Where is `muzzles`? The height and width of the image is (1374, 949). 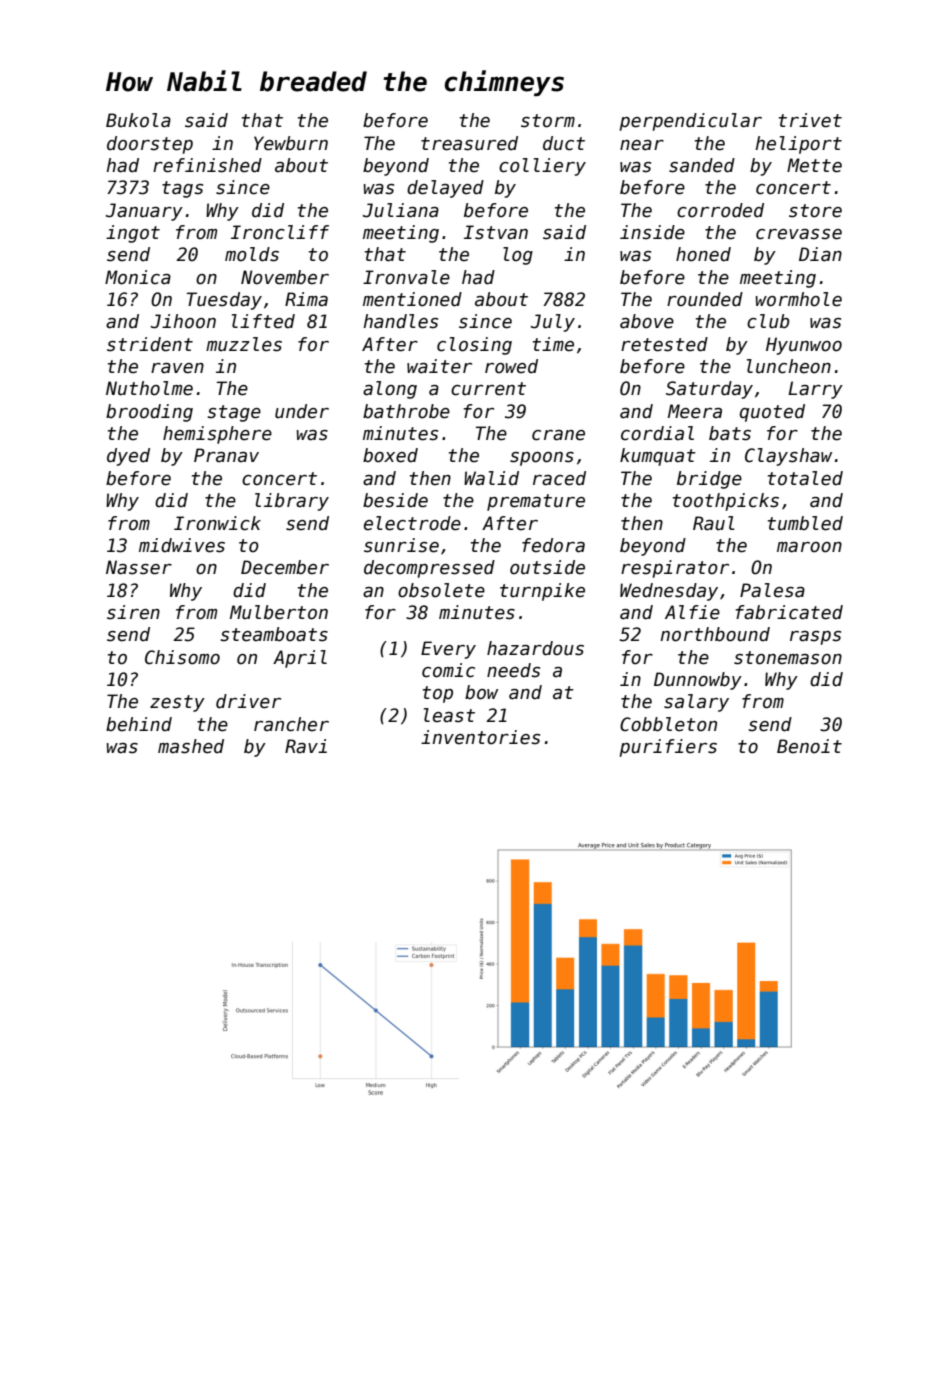 muzzles is located at coordinates (244, 344).
